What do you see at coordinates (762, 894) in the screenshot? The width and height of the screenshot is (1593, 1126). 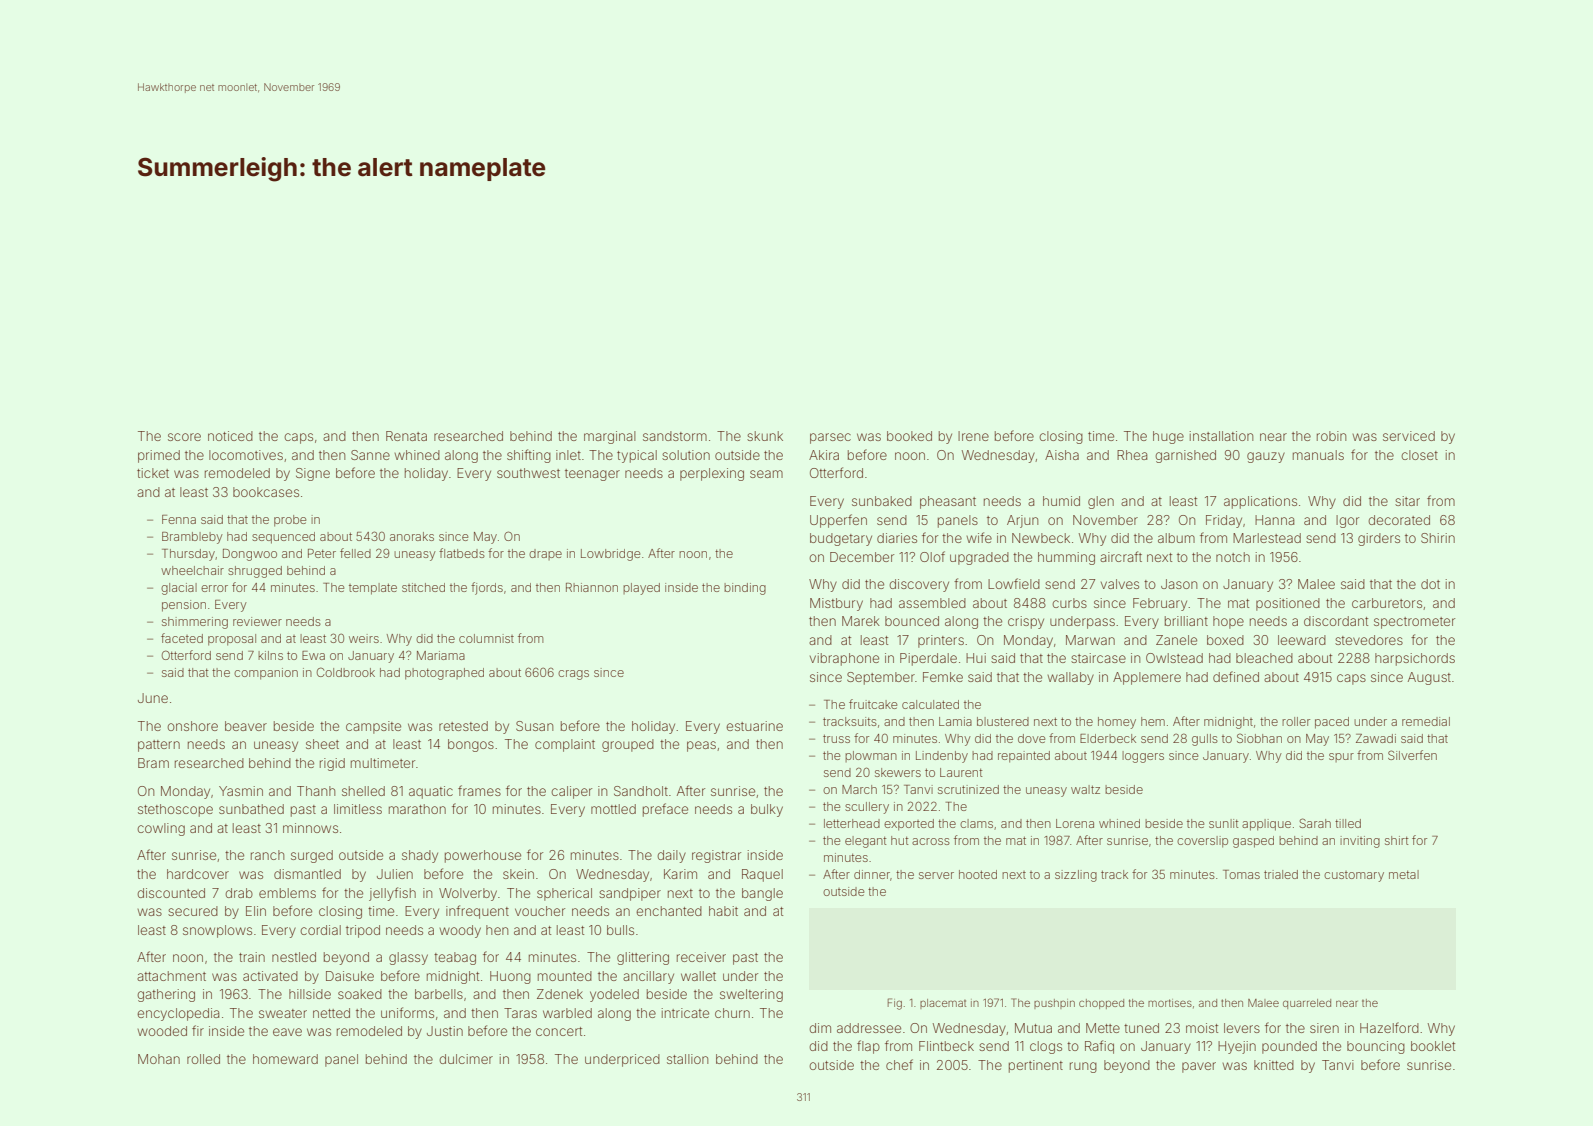 I see `bangle` at bounding box center [762, 894].
